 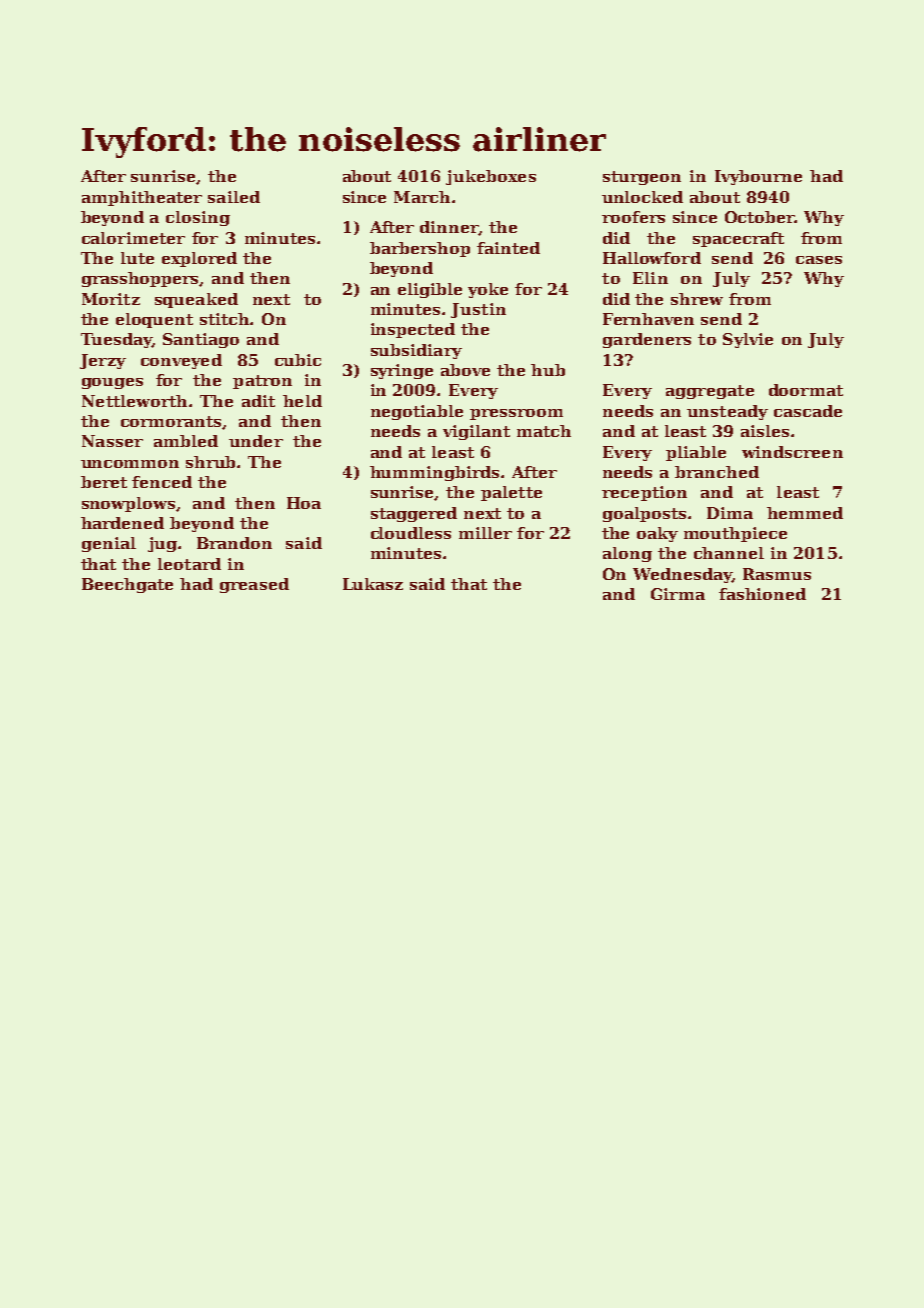 I want to click on sailed, so click(x=234, y=197).
